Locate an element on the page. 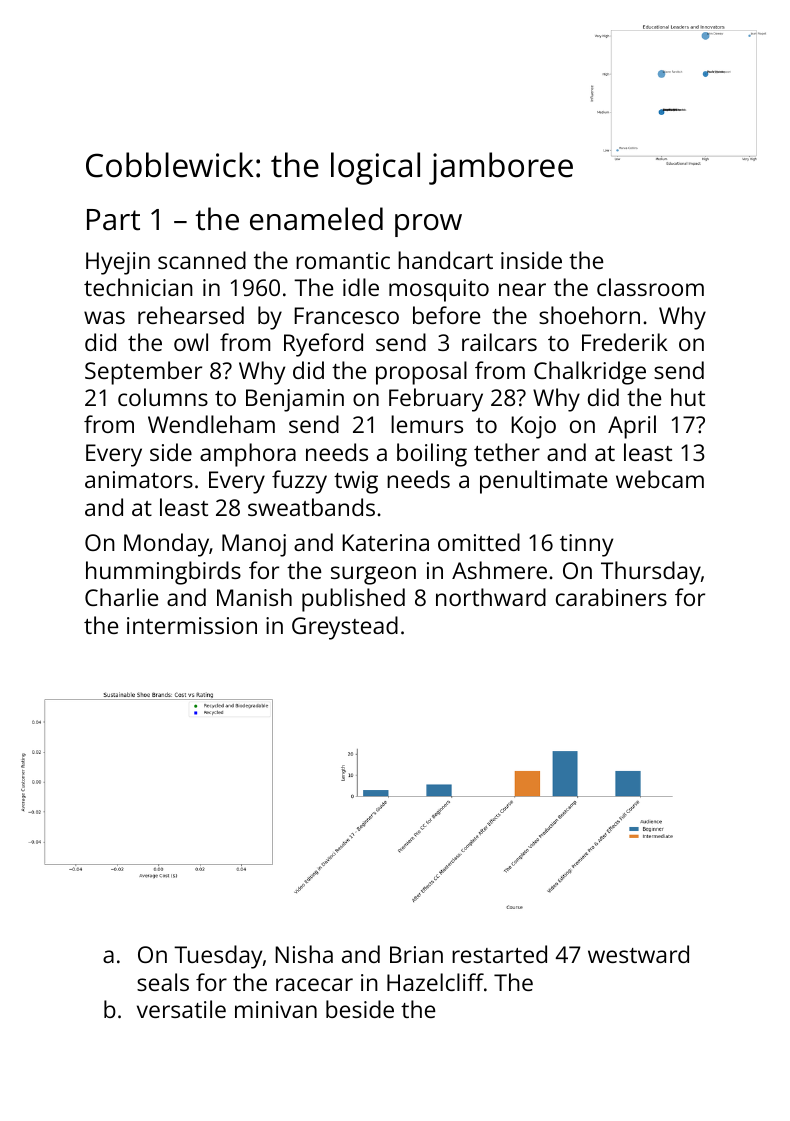  hummingbirds is located at coordinates (163, 573).
